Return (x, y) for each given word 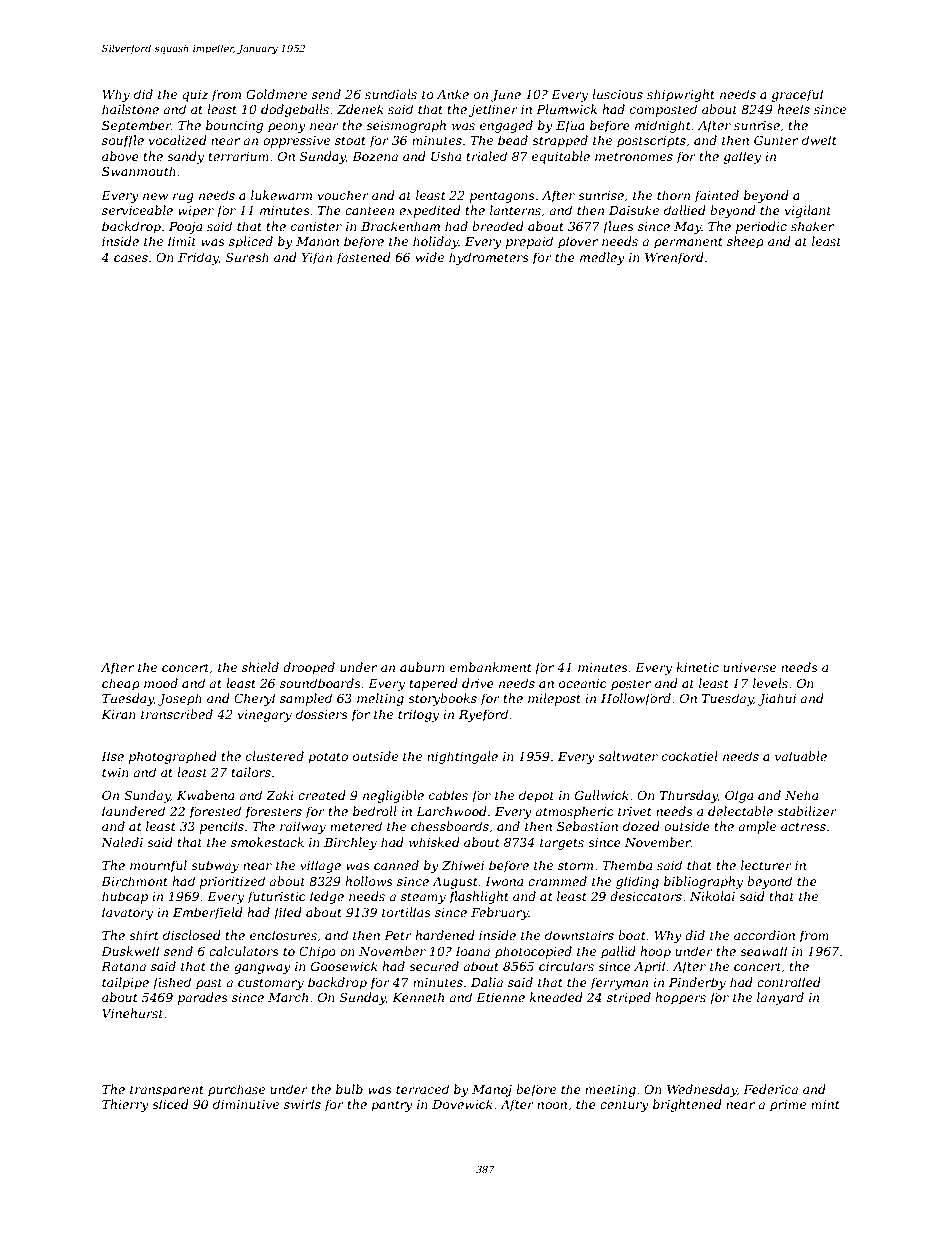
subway (215, 866)
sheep (745, 242)
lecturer (766, 865)
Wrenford (674, 258)
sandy (185, 157)
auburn (422, 667)
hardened (445, 935)
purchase (236, 1090)
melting (380, 699)
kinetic (697, 667)
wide (429, 257)
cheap (121, 684)
